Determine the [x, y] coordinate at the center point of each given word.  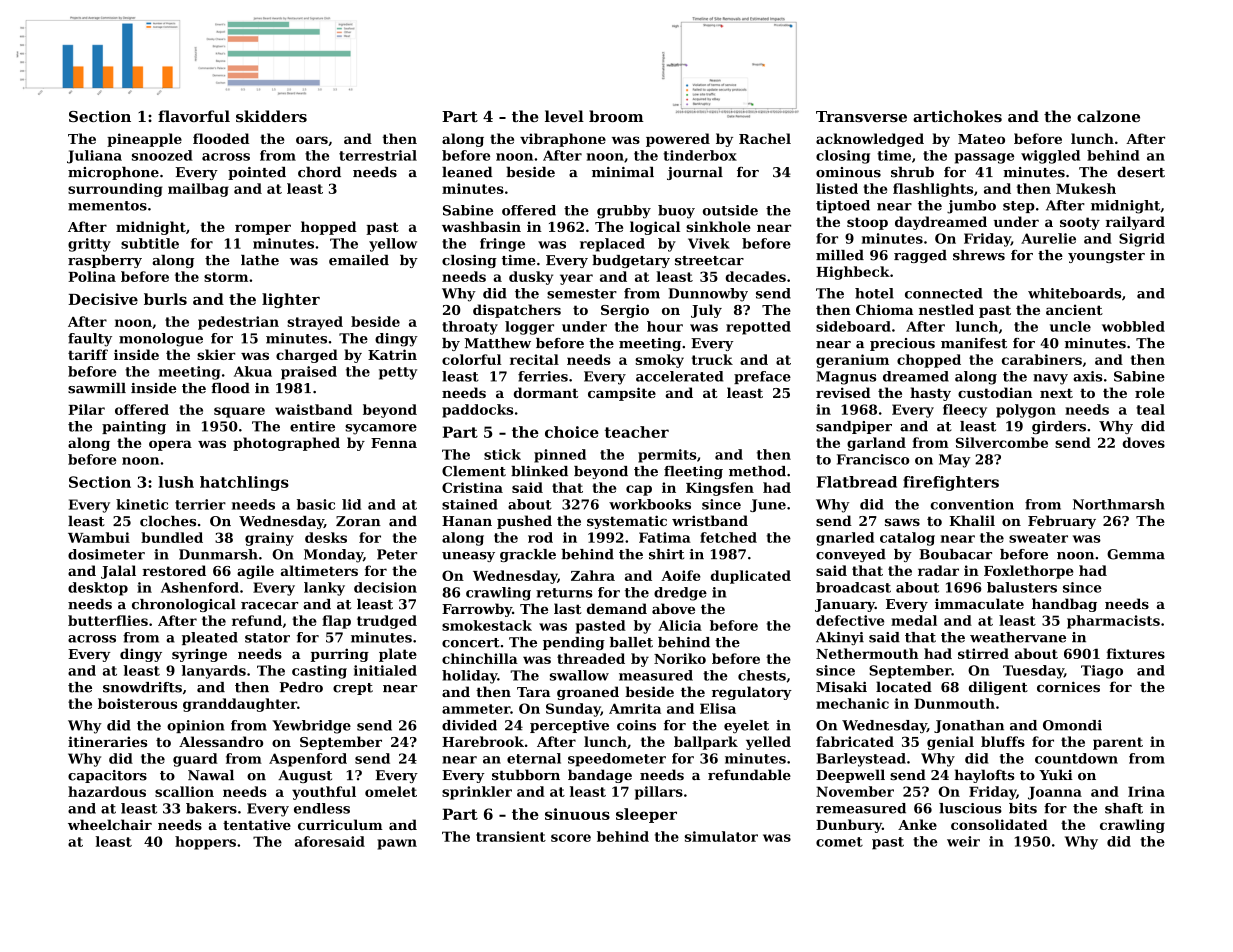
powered [678, 140]
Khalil [972, 520]
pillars [659, 793]
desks [326, 537]
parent [1118, 743]
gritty [89, 245]
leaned [467, 172]
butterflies [108, 620]
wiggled [1050, 157]
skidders [271, 116]
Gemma [1136, 554]
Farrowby [477, 610]
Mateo [981, 139]
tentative [257, 825]
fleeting [693, 472]
